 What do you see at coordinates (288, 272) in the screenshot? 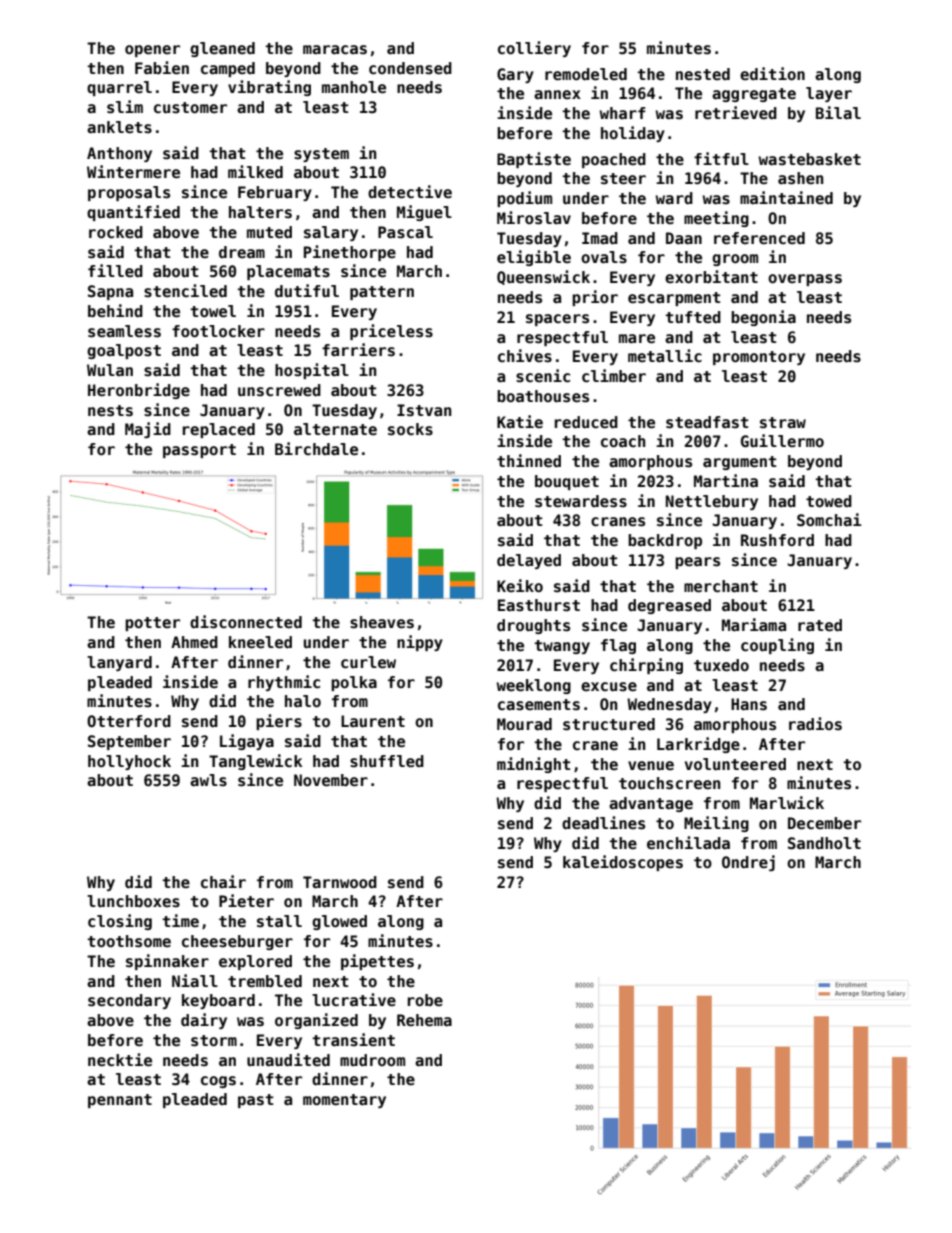
I see `placemats` at bounding box center [288, 272].
